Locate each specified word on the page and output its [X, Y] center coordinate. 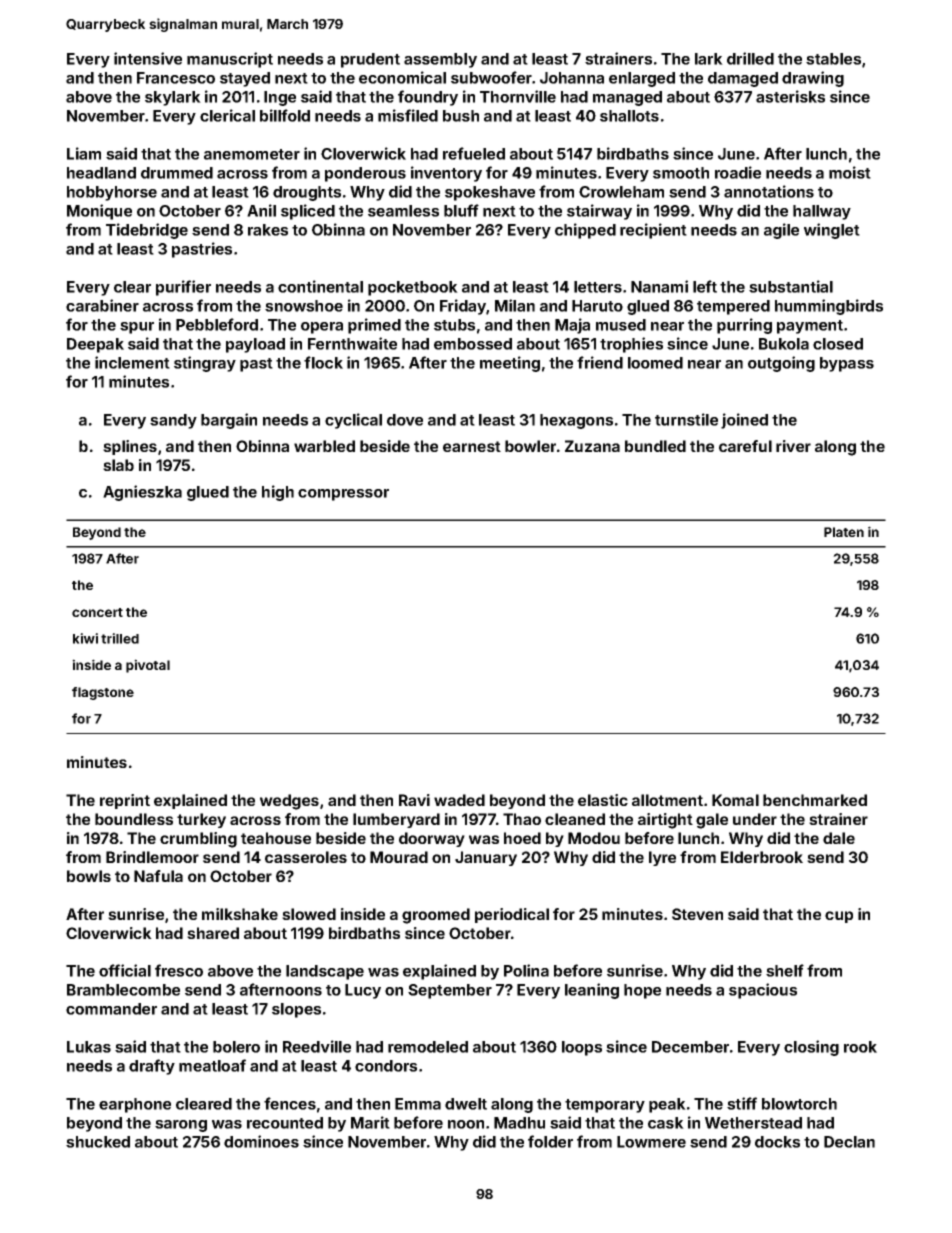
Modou [594, 838]
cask [666, 1123]
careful [745, 446]
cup [839, 917]
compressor [343, 495]
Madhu [519, 1123]
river [793, 446]
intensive [148, 58]
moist [850, 172]
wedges [289, 802]
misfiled [408, 115]
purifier [183, 288]
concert [97, 612]
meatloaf [212, 1065]
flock [323, 362]
